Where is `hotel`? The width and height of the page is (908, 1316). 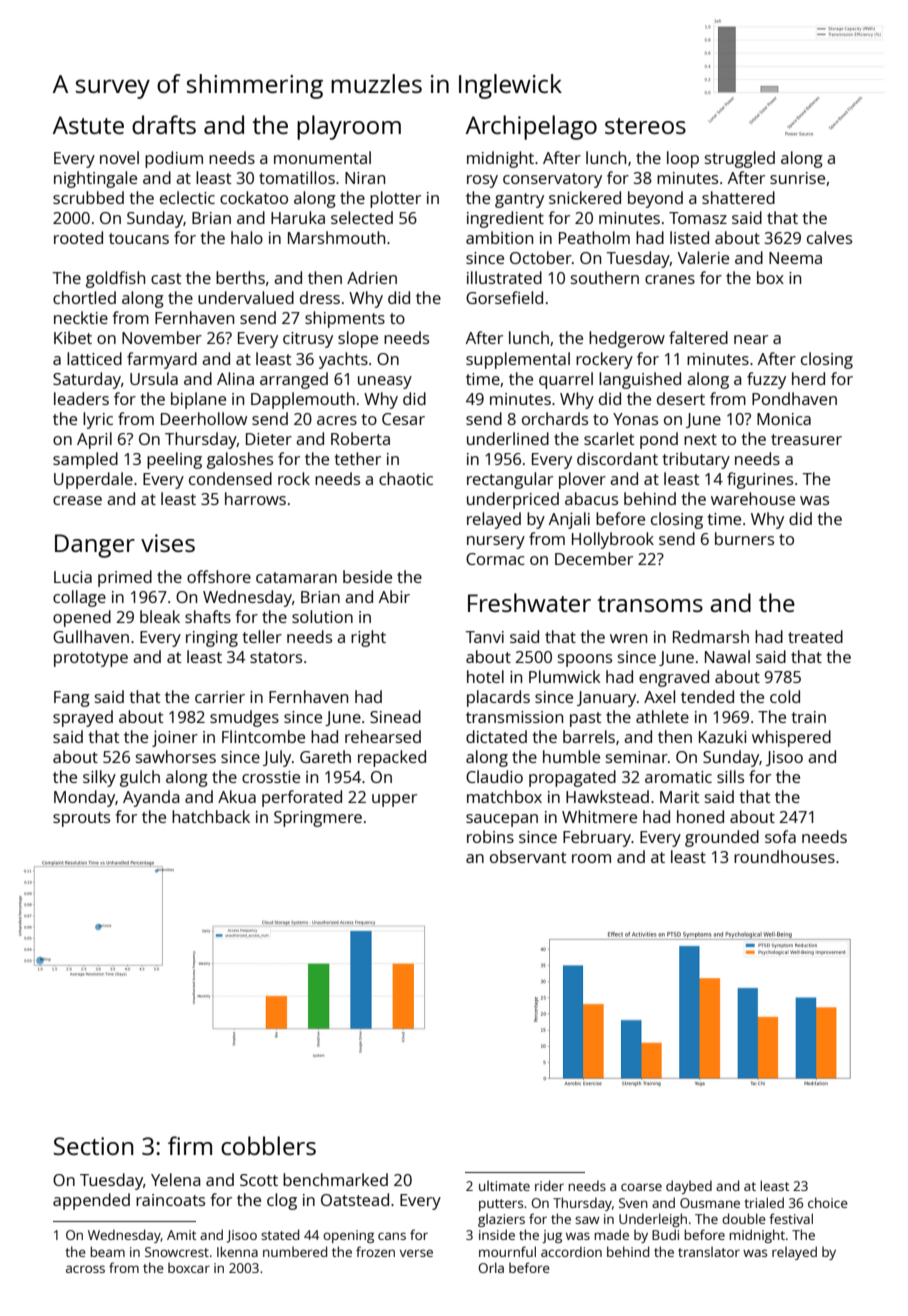
hotel is located at coordinates (485, 676).
